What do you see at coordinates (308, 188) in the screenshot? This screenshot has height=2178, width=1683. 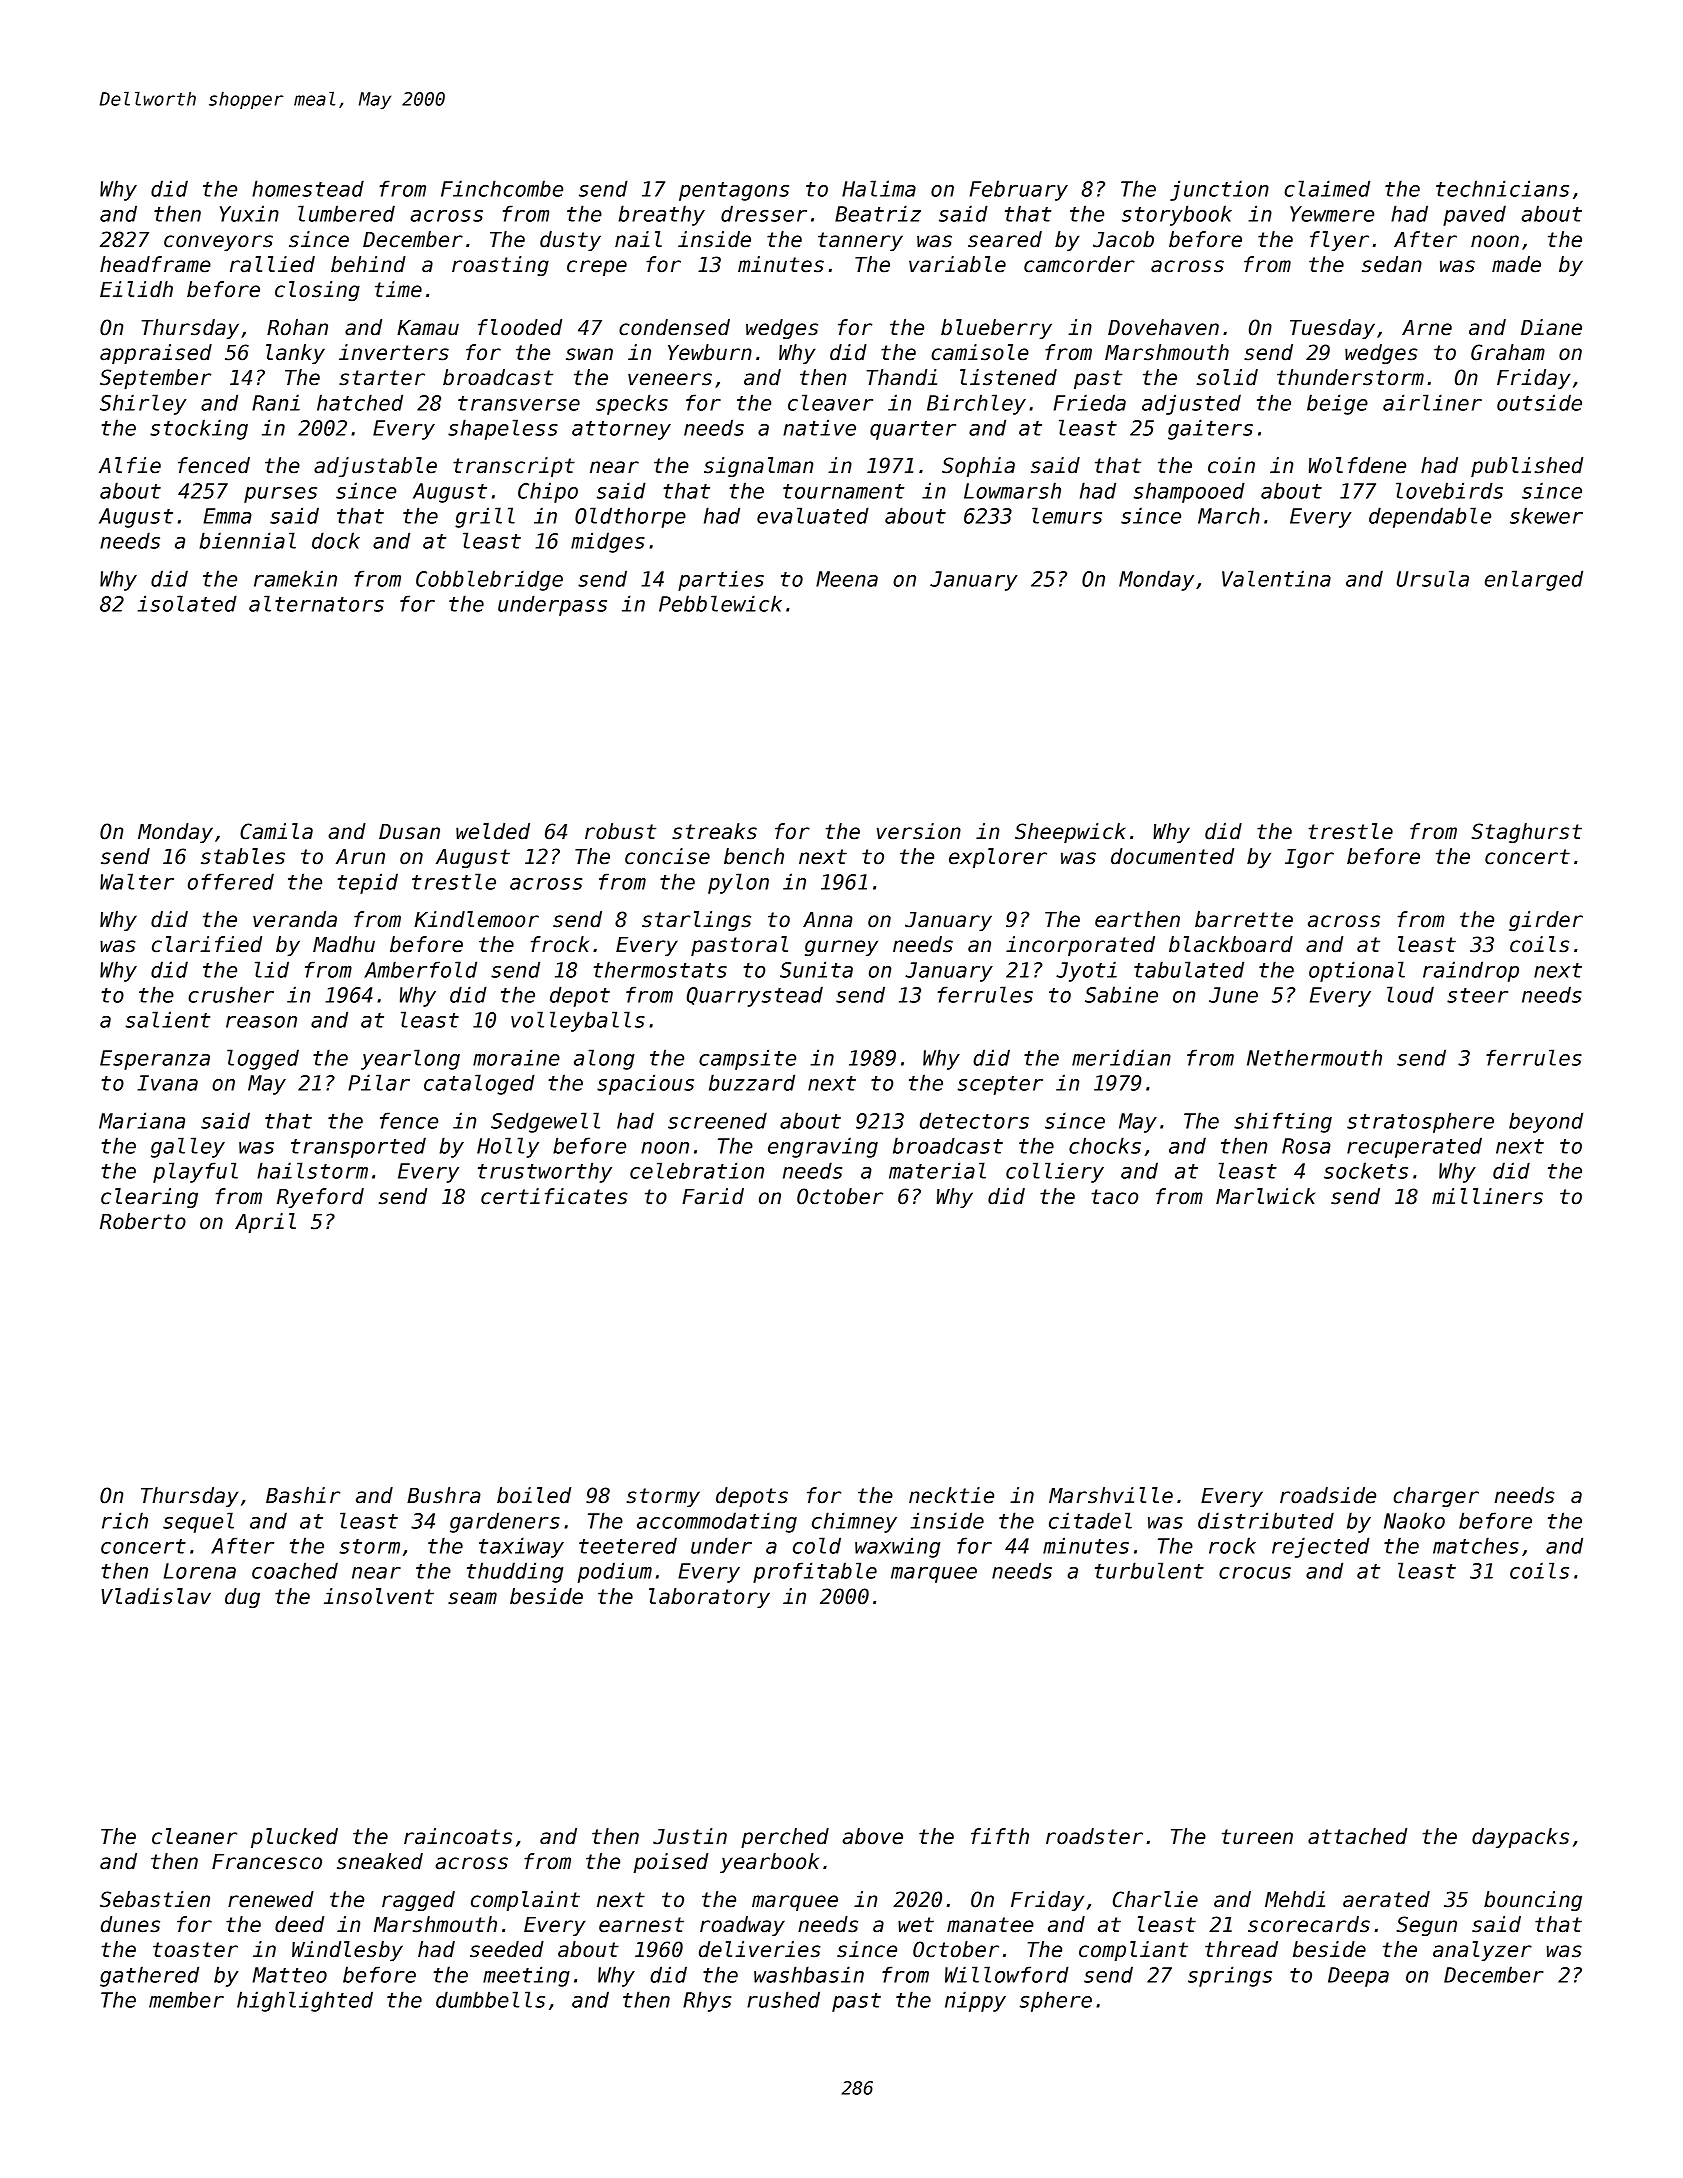 I see `homestead` at bounding box center [308, 188].
